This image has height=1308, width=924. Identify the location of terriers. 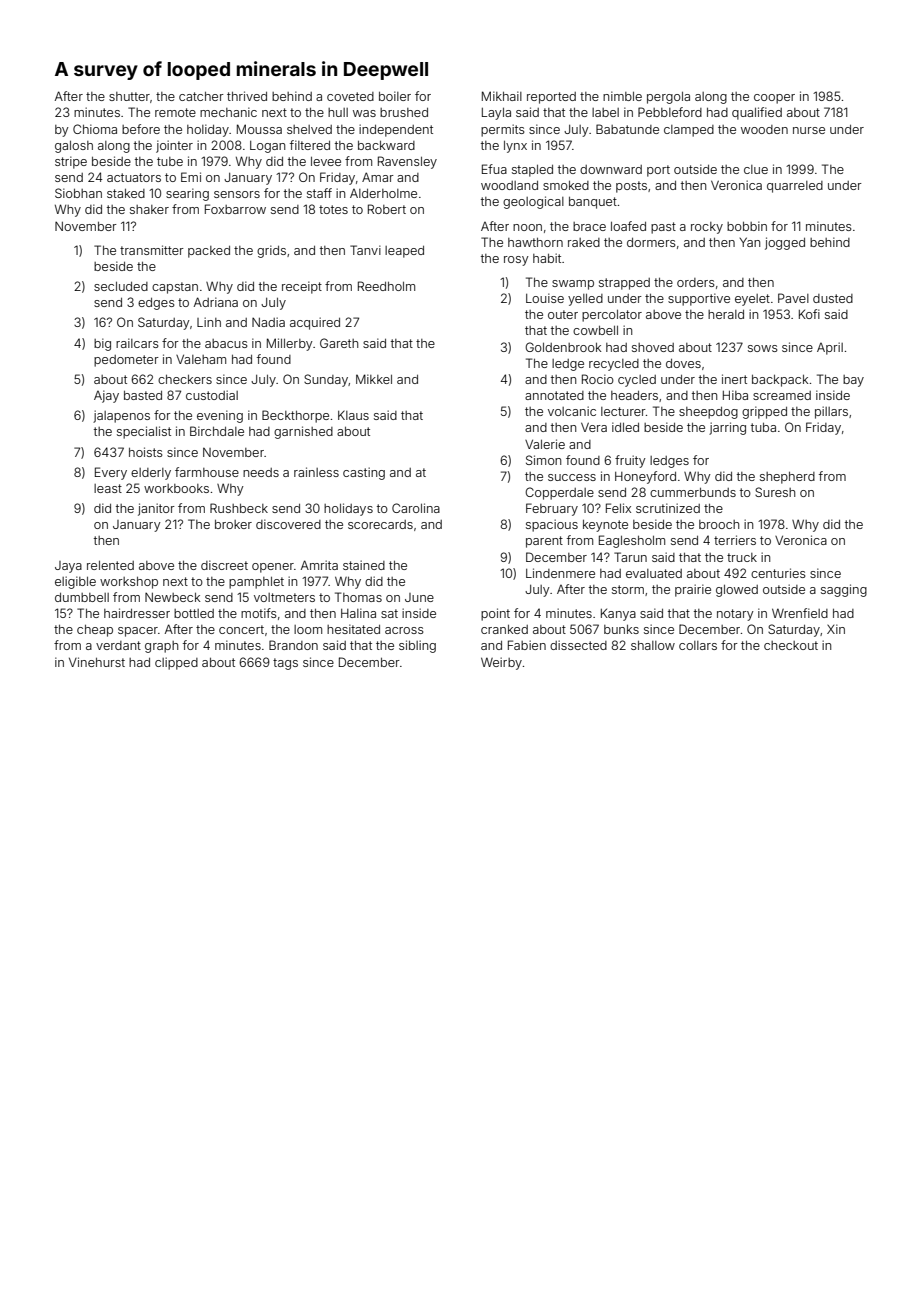
(735, 540).
